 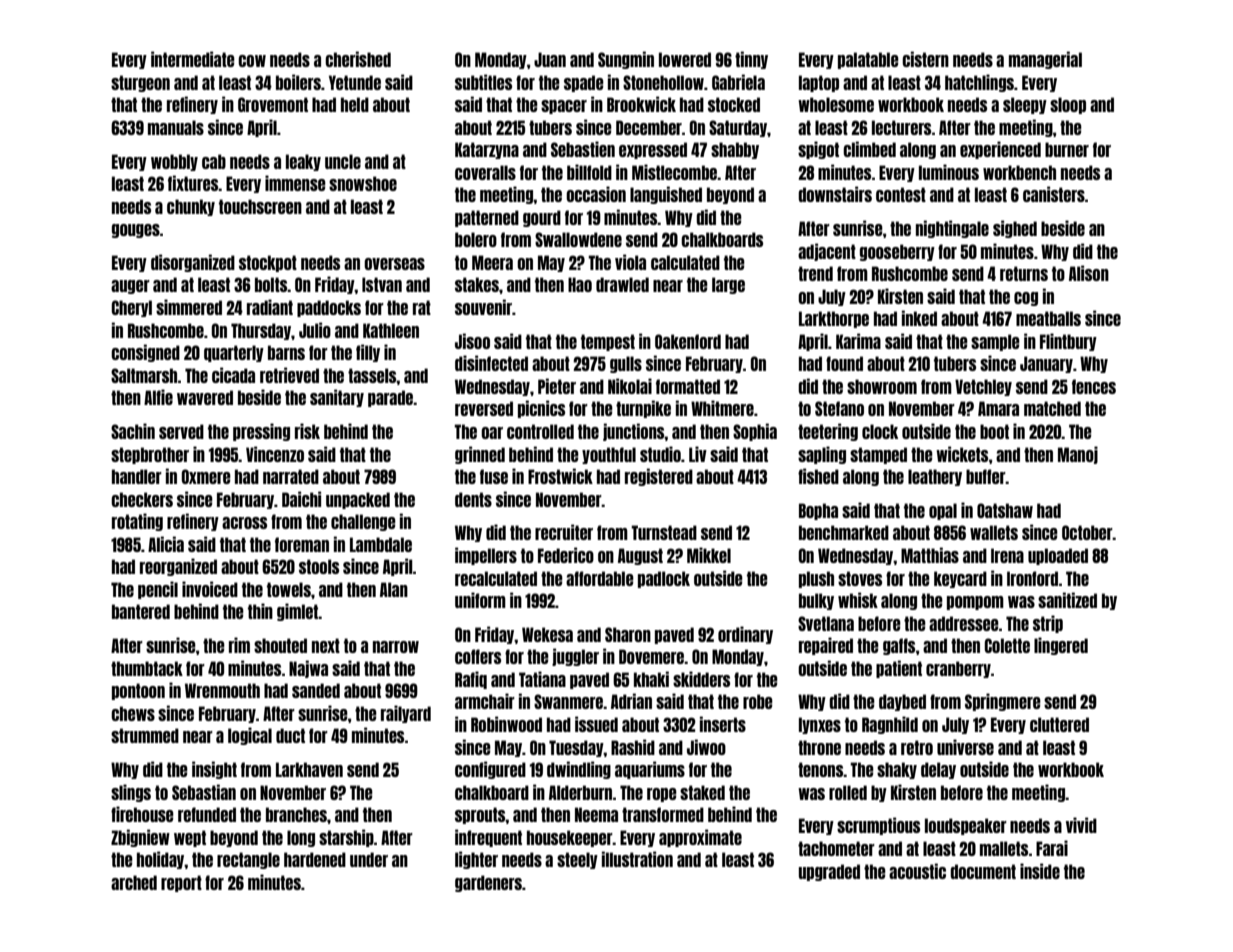 What do you see at coordinates (134, 882) in the screenshot?
I see `arched` at bounding box center [134, 882].
